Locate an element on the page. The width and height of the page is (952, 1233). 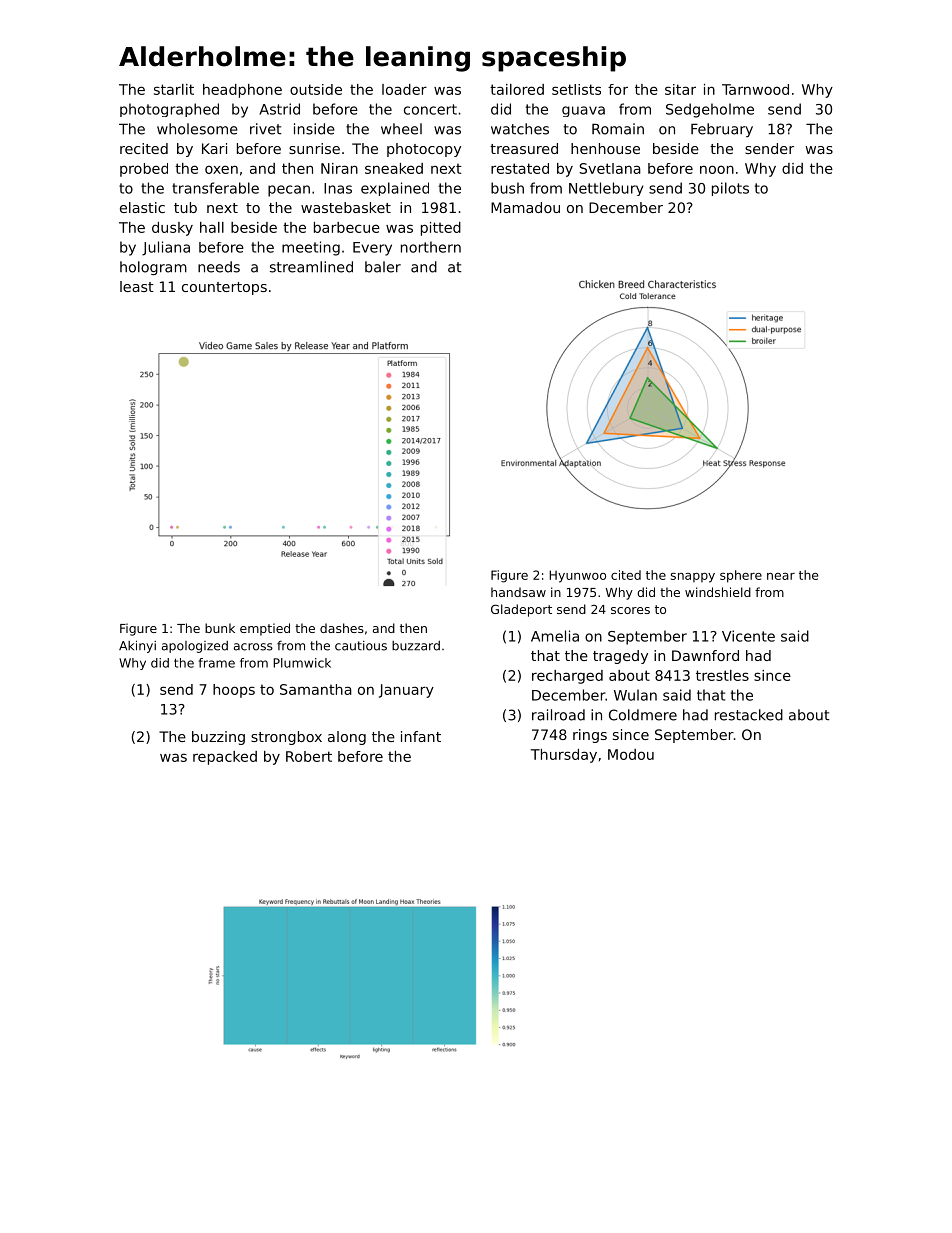
near is located at coordinates (781, 576).
